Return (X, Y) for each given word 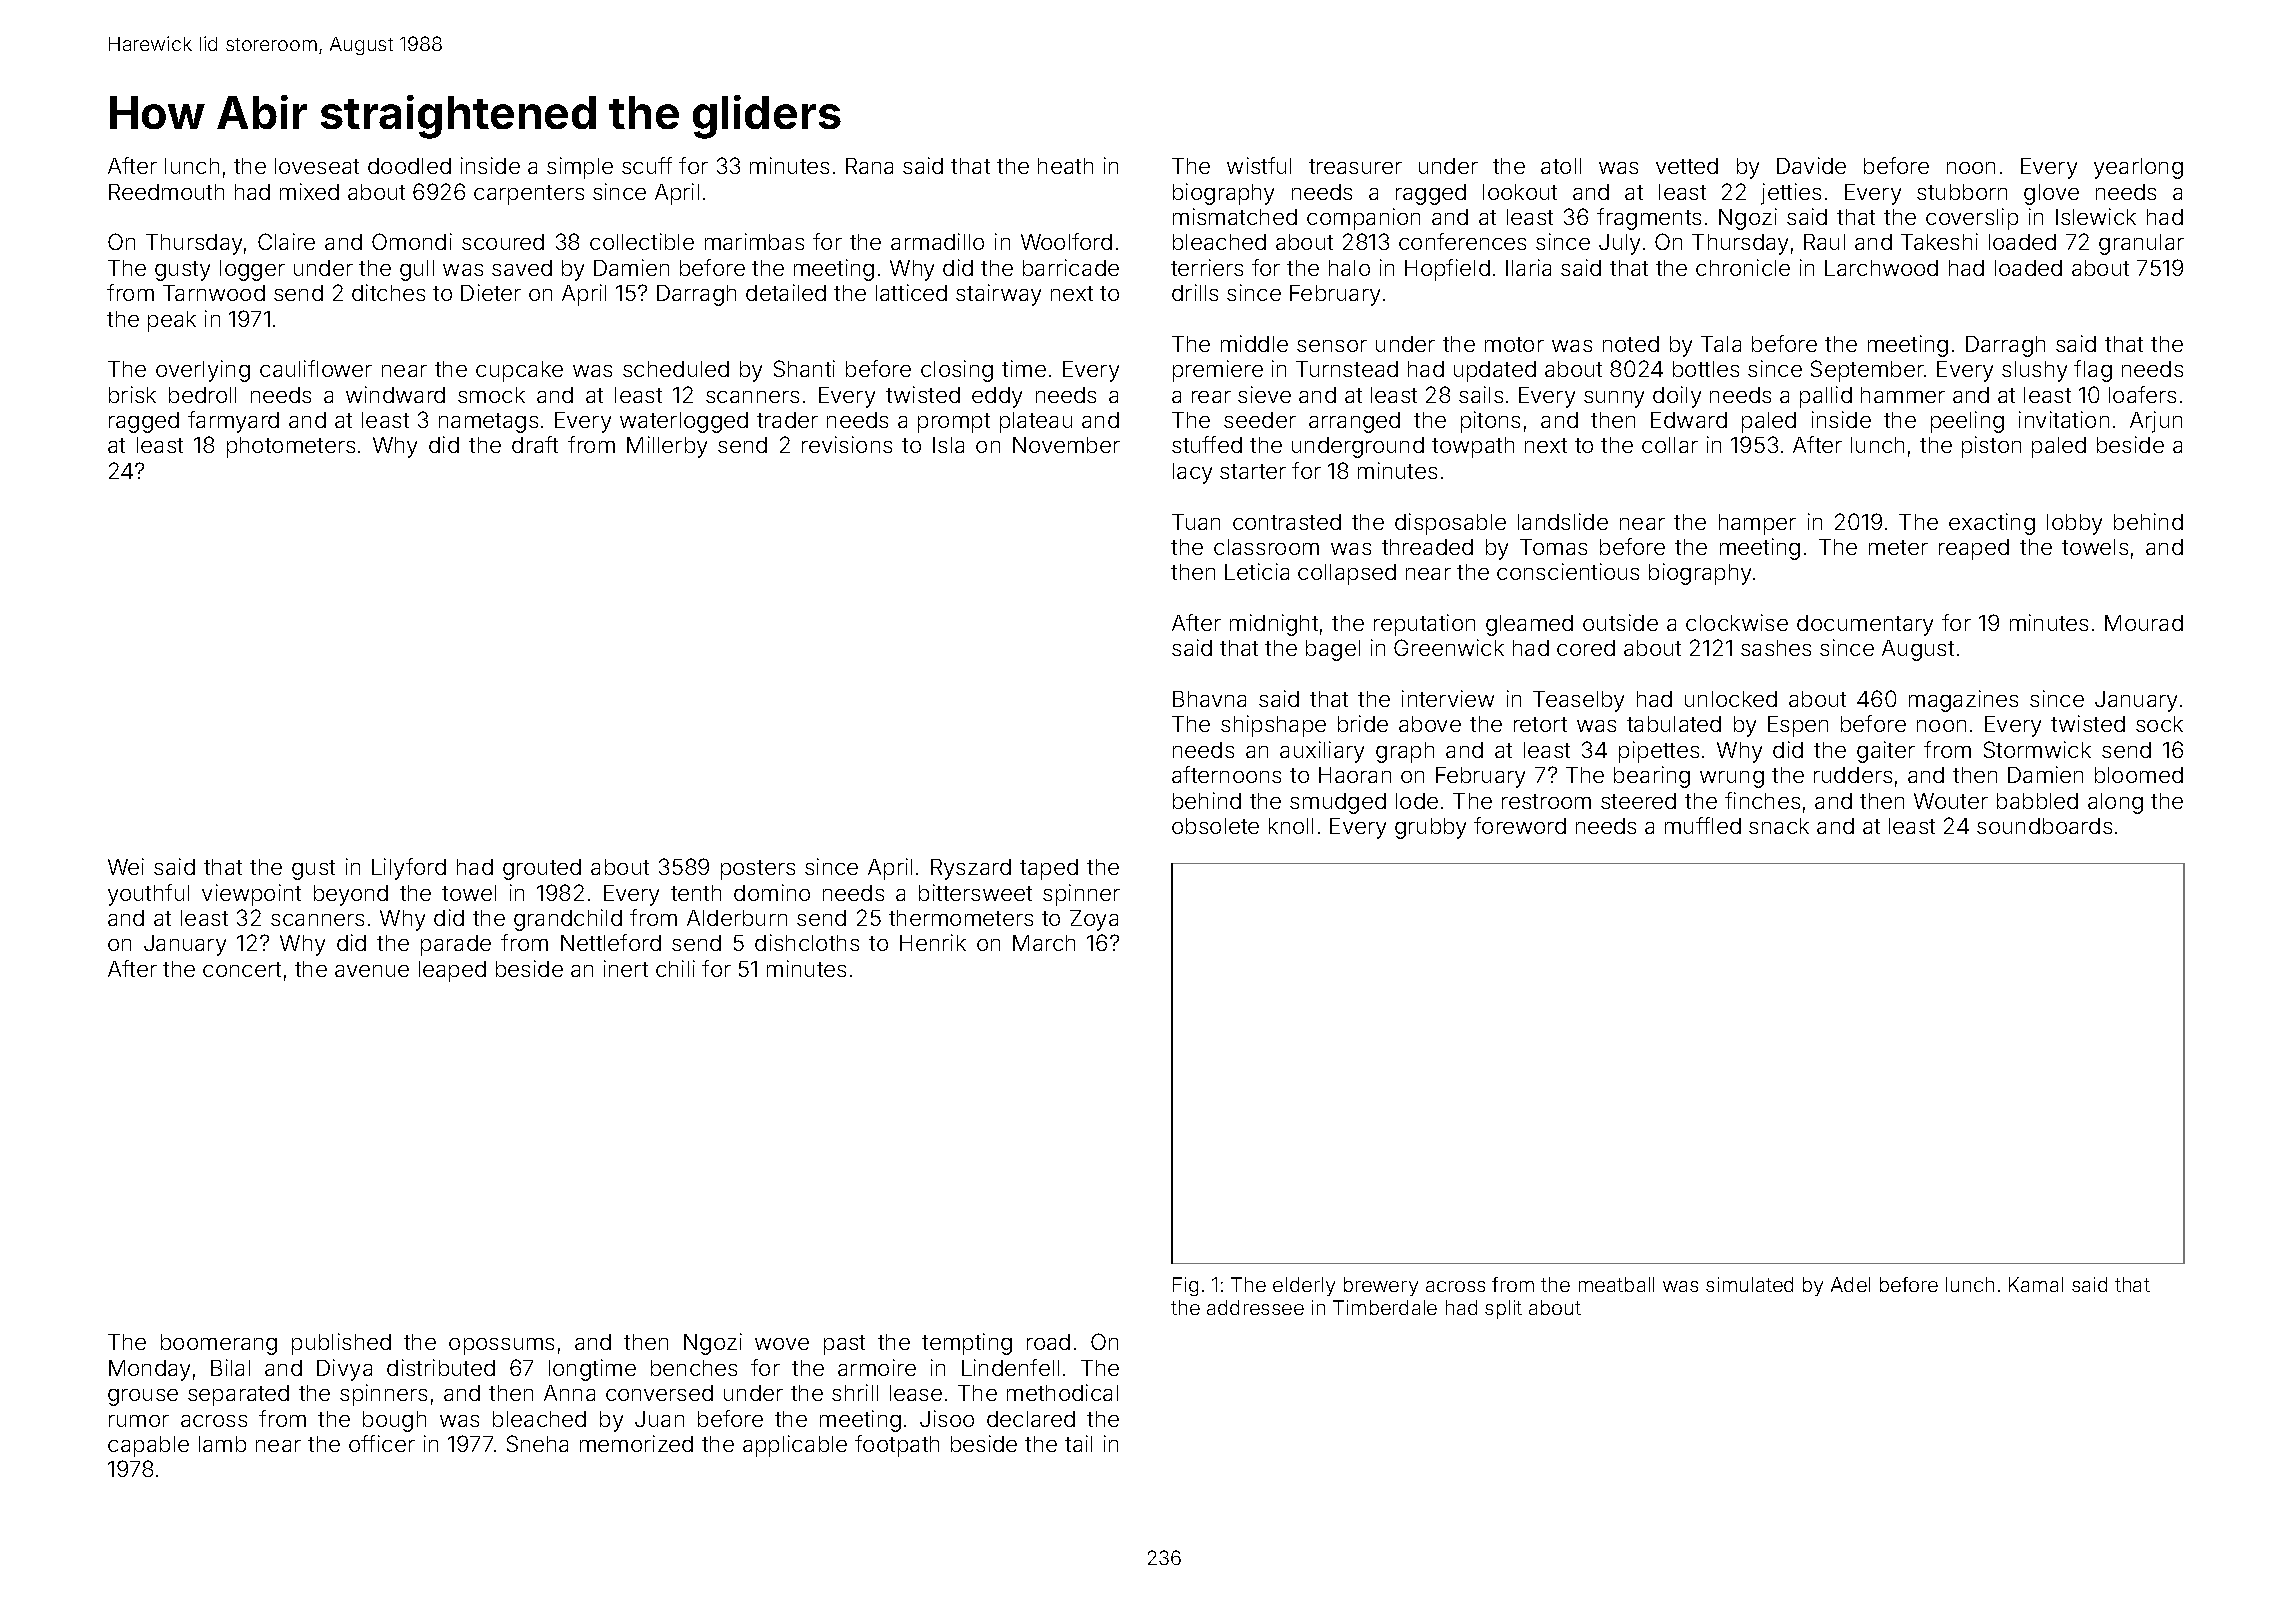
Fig (1185, 1286)
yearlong (2138, 168)
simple (580, 168)
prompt (954, 423)
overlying (203, 371)
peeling (1967, 422)
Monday (149, 1370)
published (341, 1344)
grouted (542, 869)
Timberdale (1385, 1307)
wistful (1259, 165)
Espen (1798, 726)
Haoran (1355, 775)
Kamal (2036, 1284)
